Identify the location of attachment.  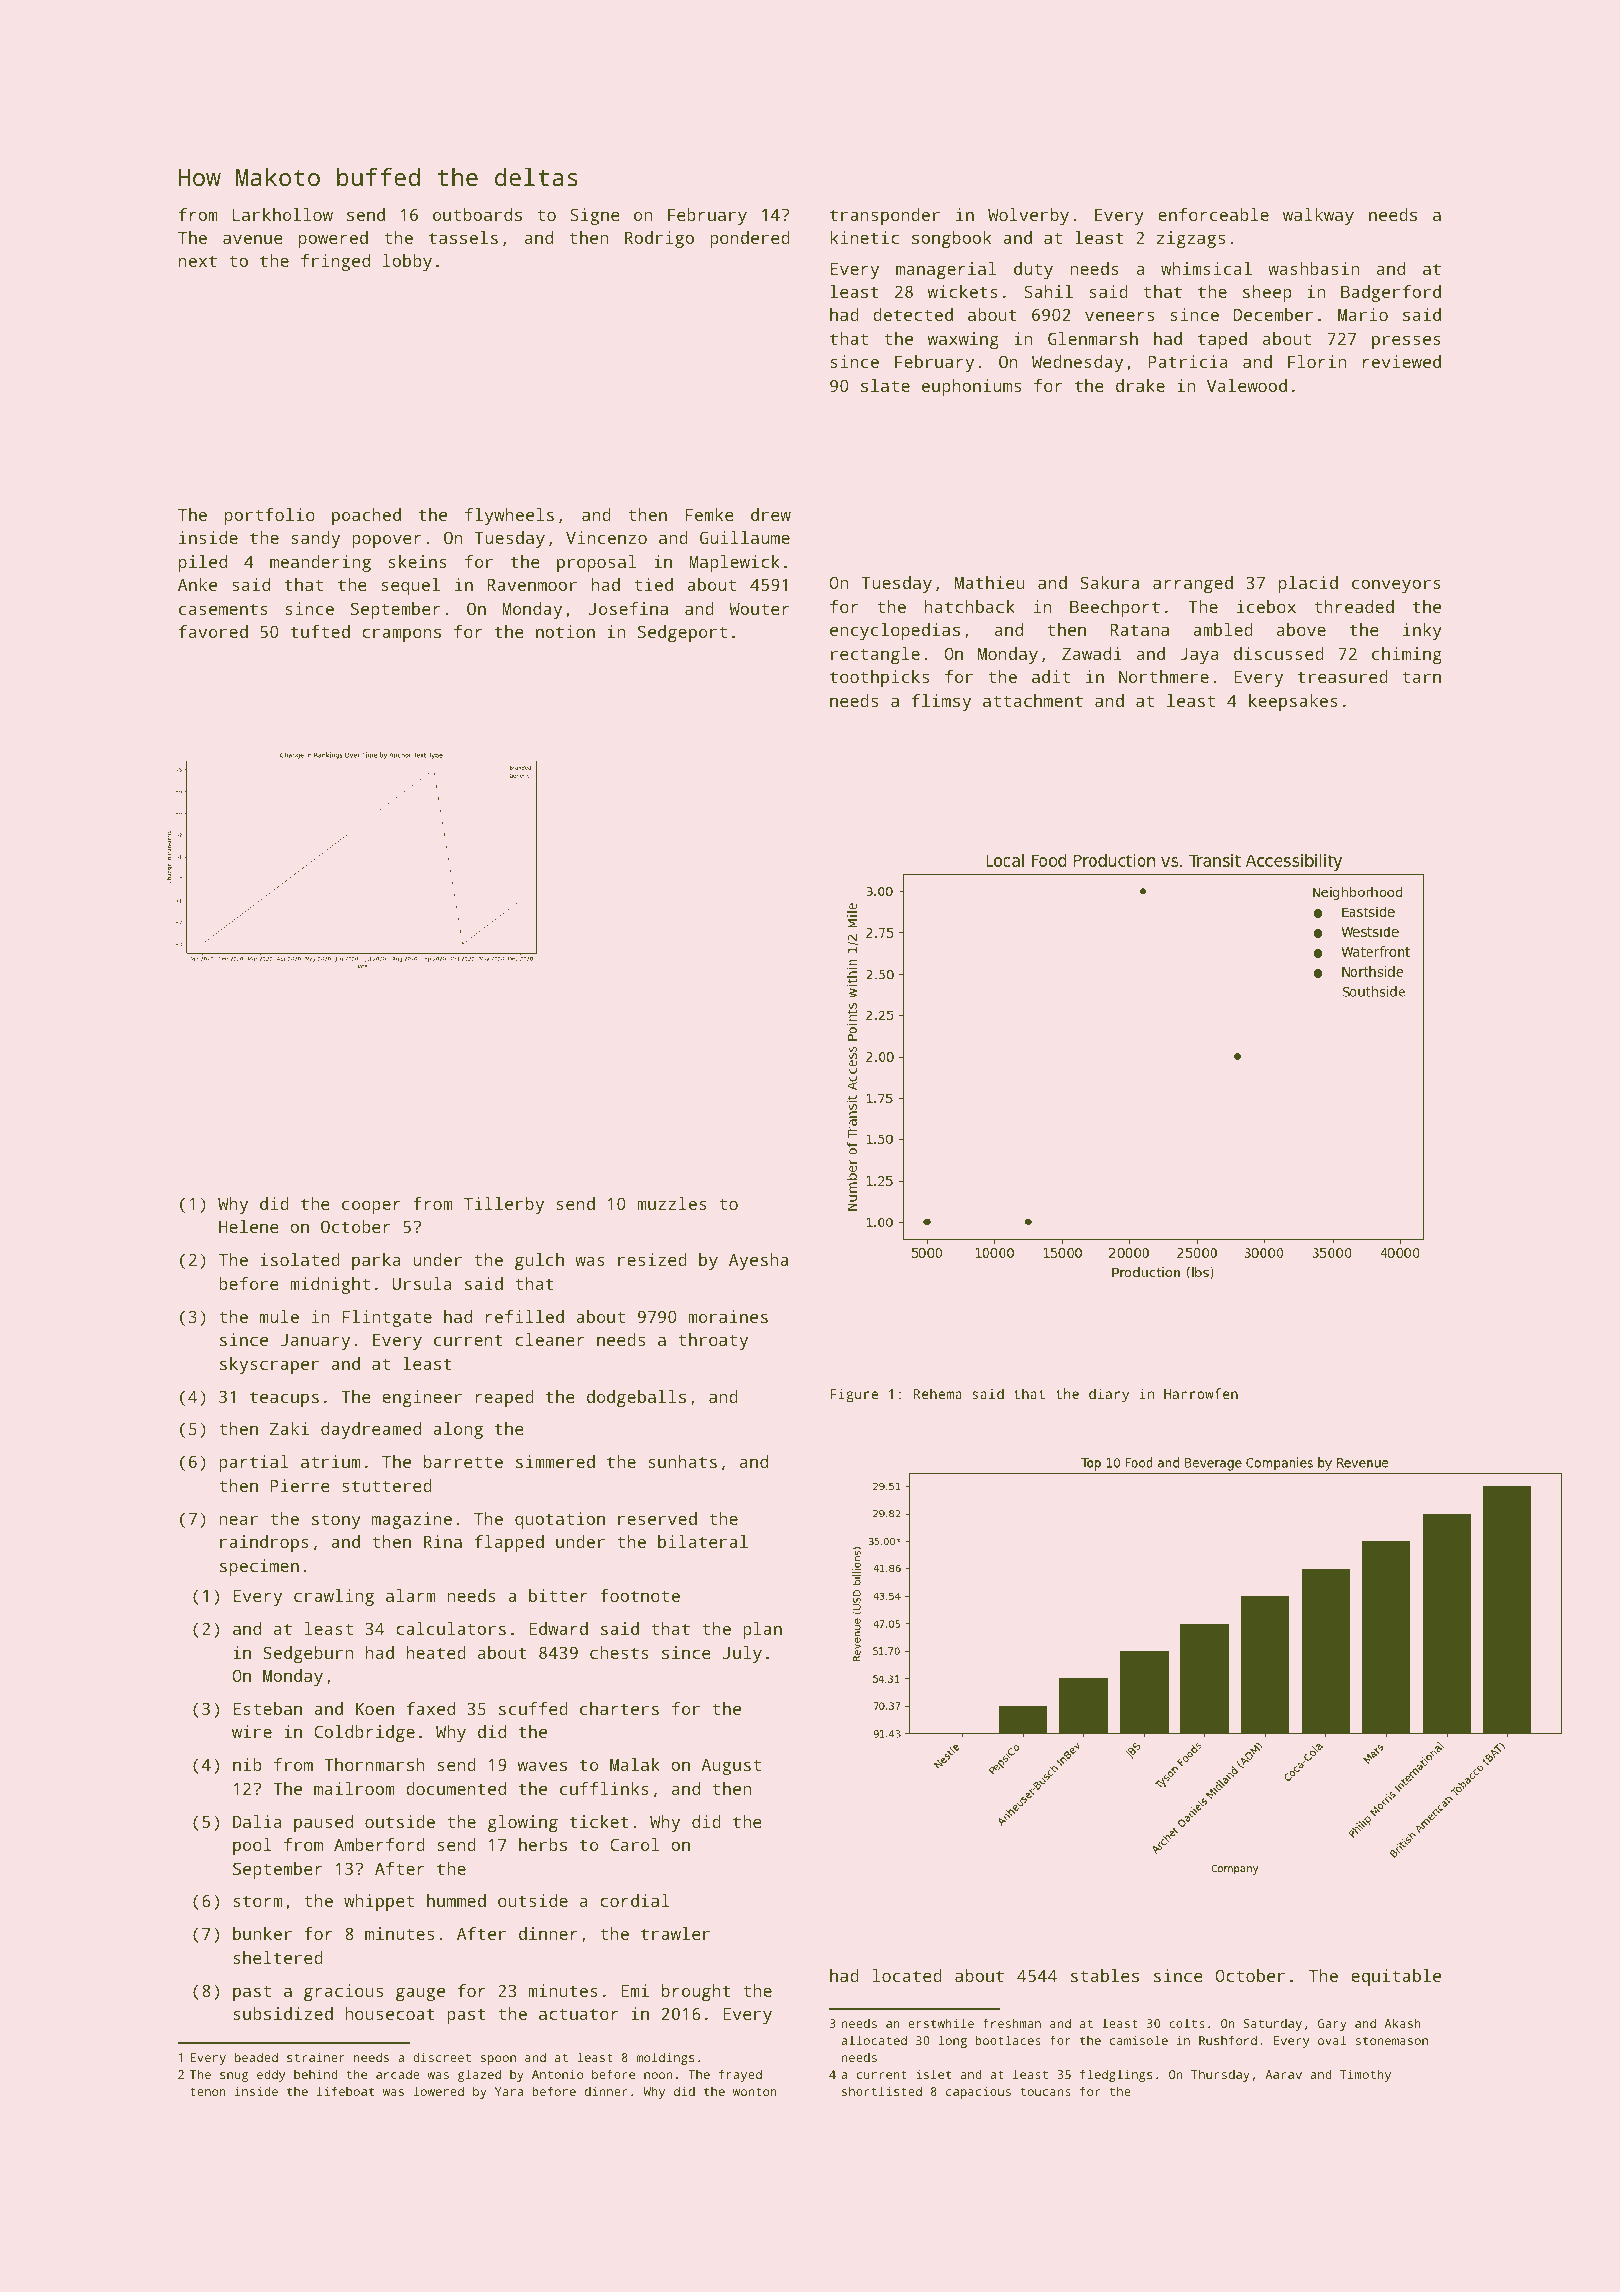
(1033, 700).
